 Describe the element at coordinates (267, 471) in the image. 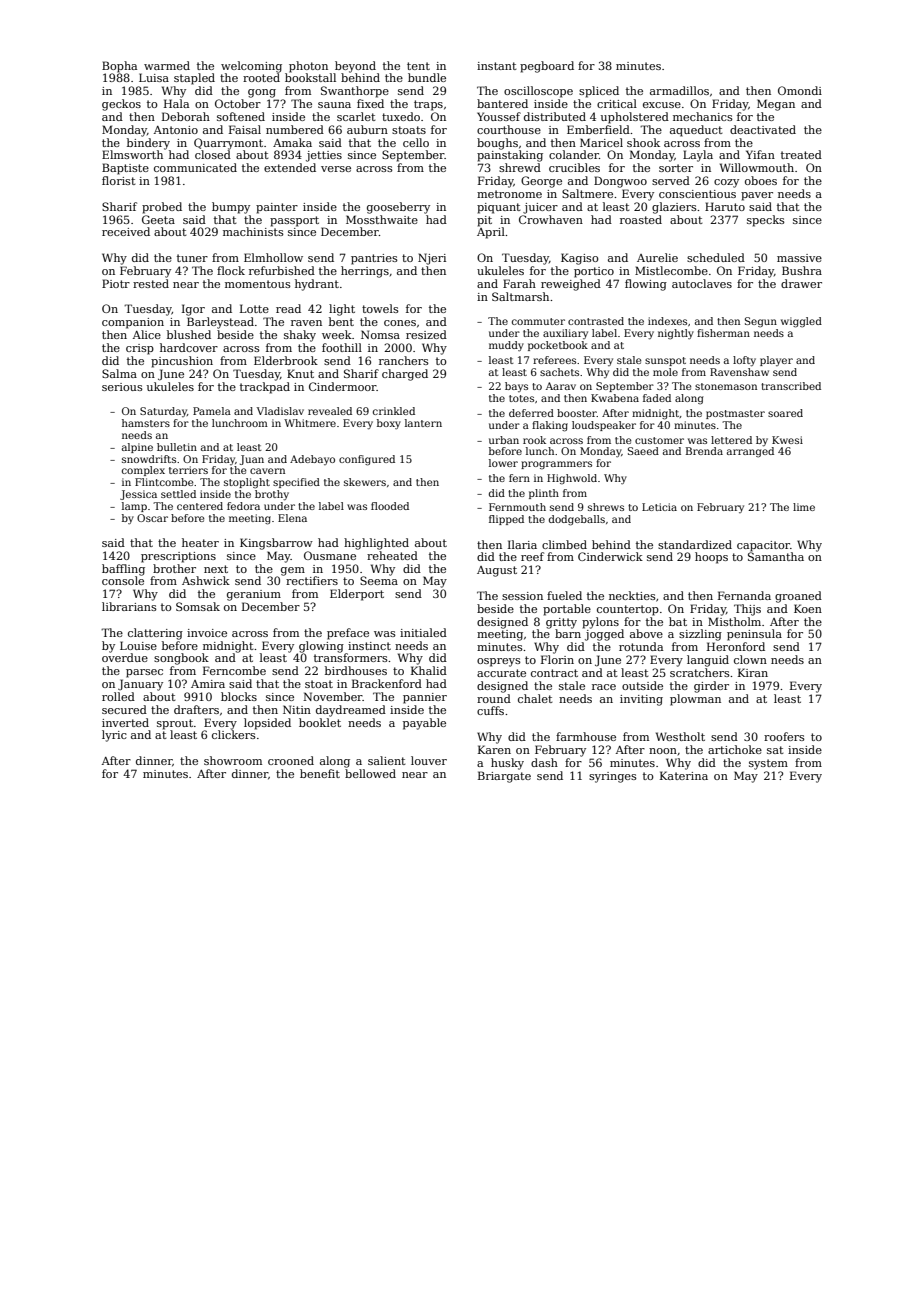

I see `cavern` at that location.
